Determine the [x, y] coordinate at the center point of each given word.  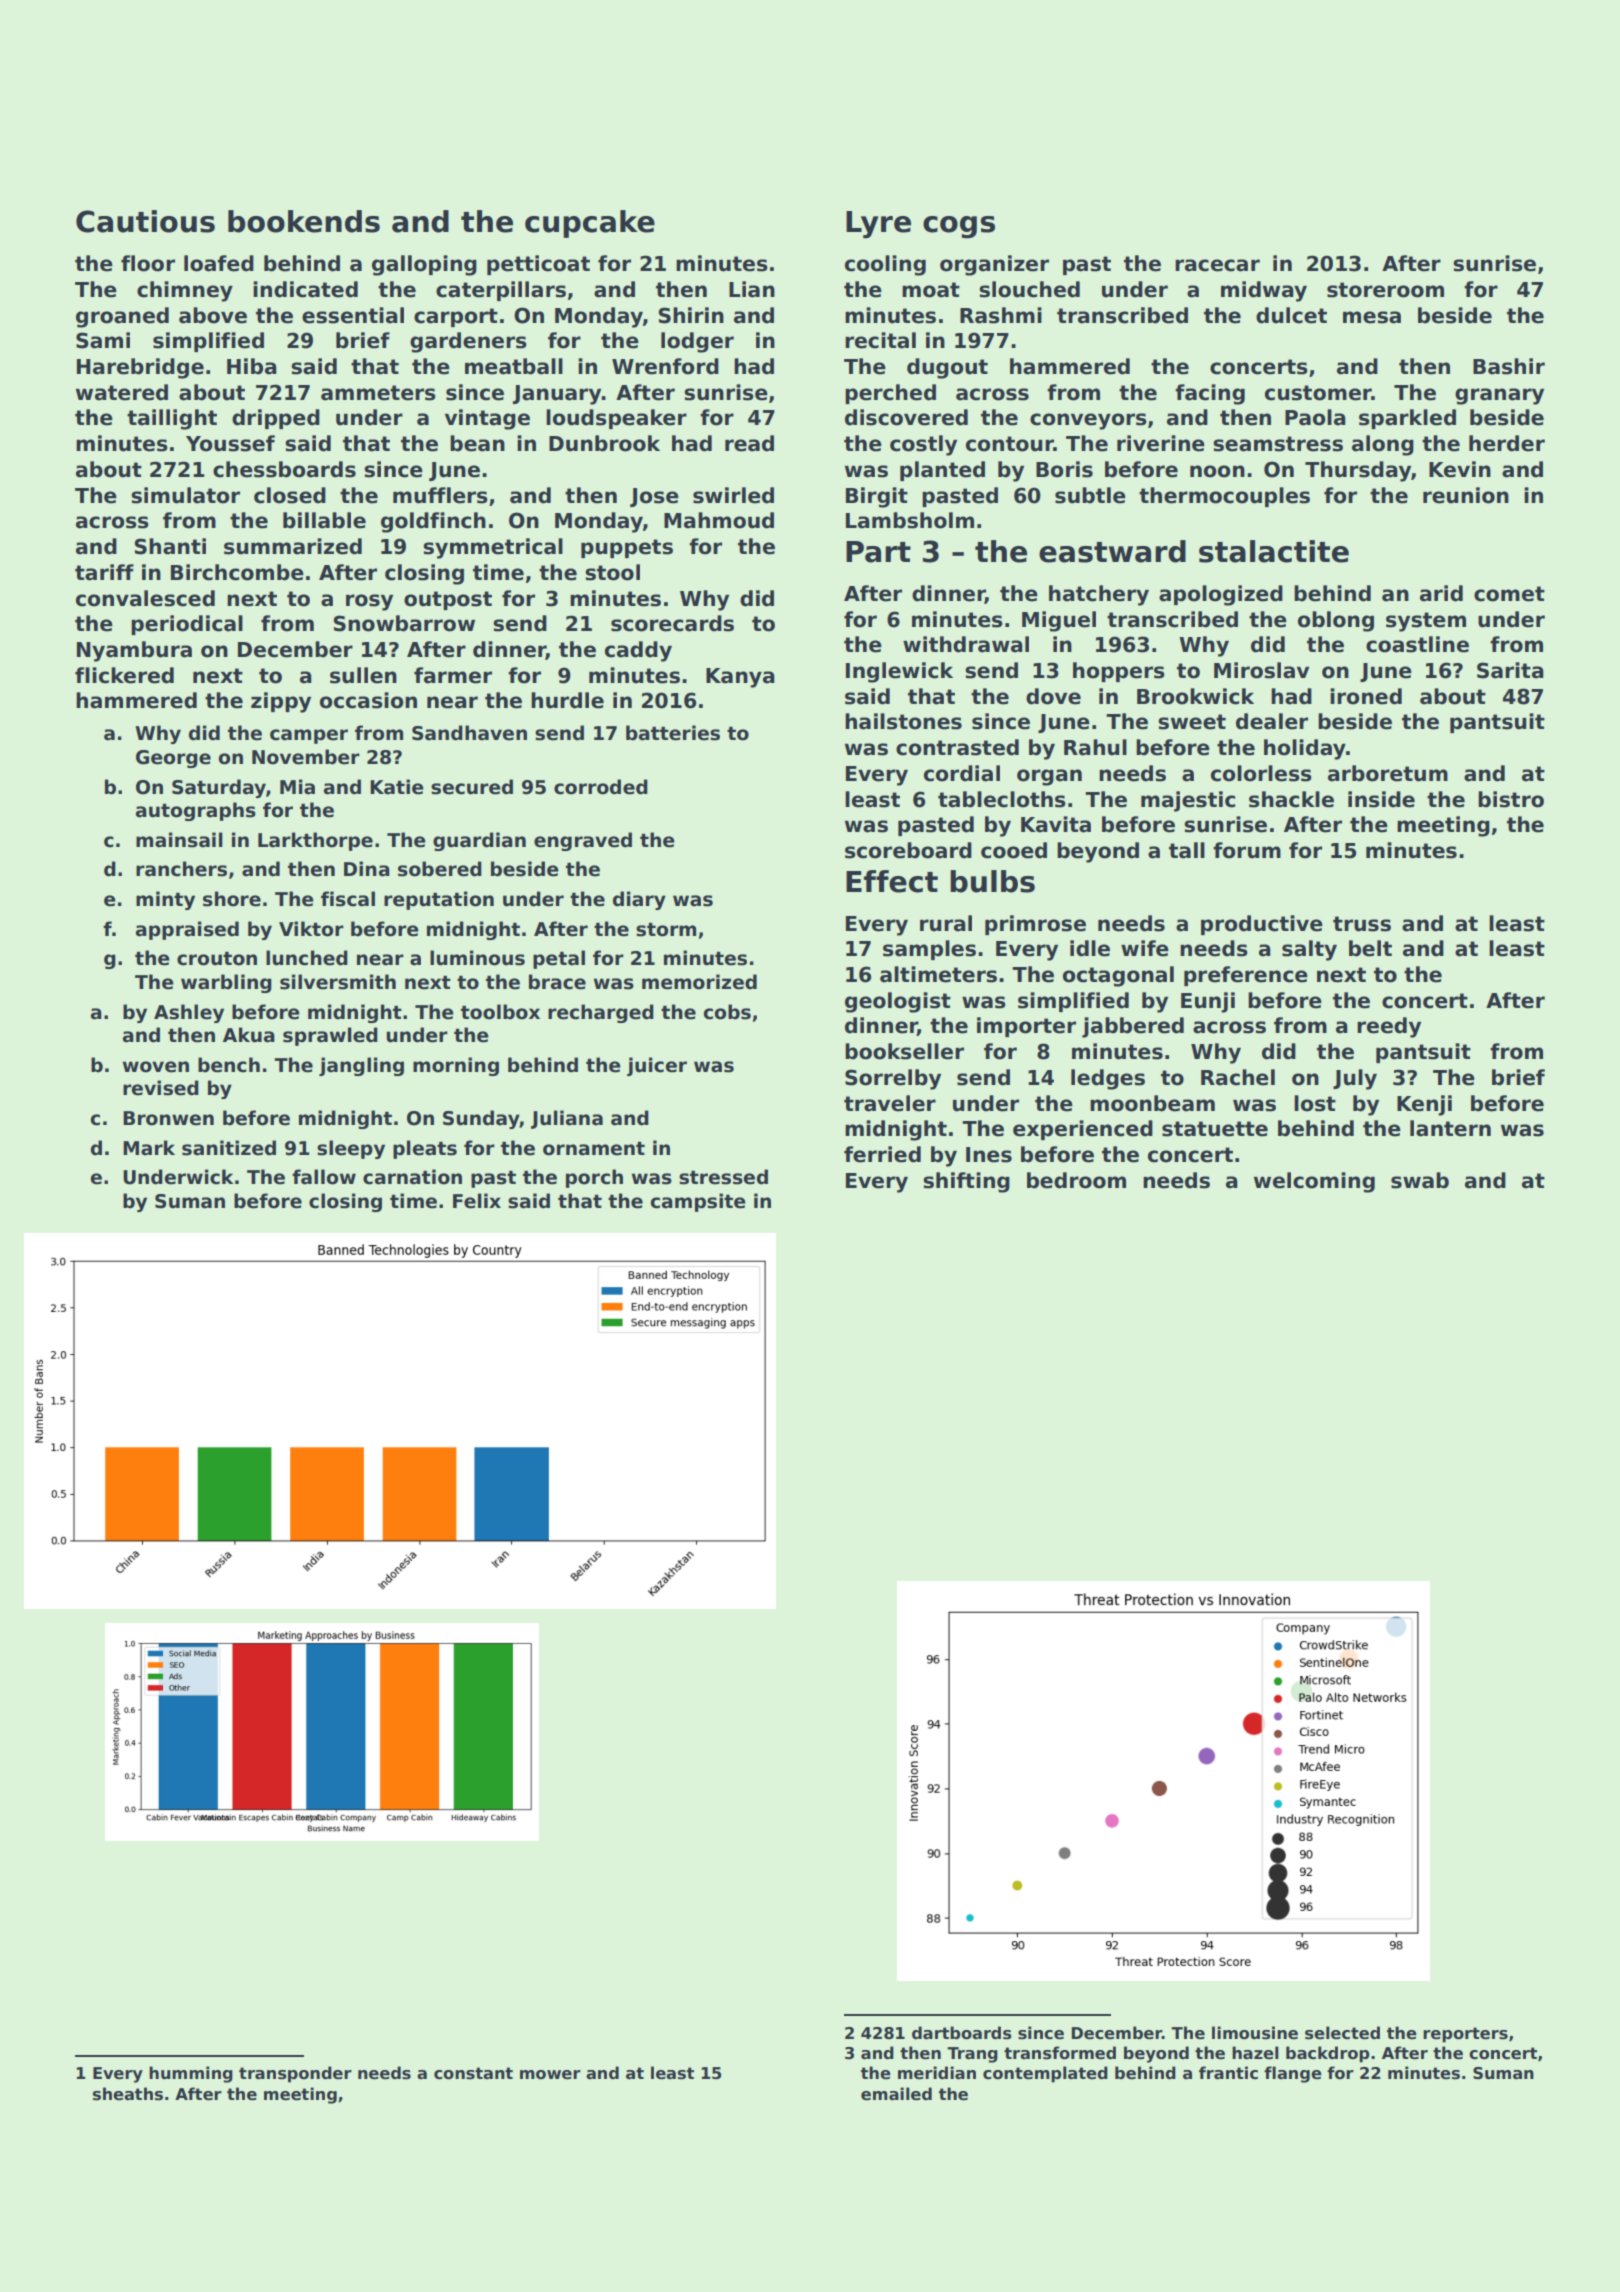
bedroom [1076, 1180]
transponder [295, 2074]
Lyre [878, 225]
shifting [966, 1182]
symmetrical [493, 548]
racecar [1217, 265]
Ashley [189, 1013]
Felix [477, 1201]
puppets [627, 548]
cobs [727, 1012]
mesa [1372, 317]
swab [1420, 1180]
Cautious [145, 221]
